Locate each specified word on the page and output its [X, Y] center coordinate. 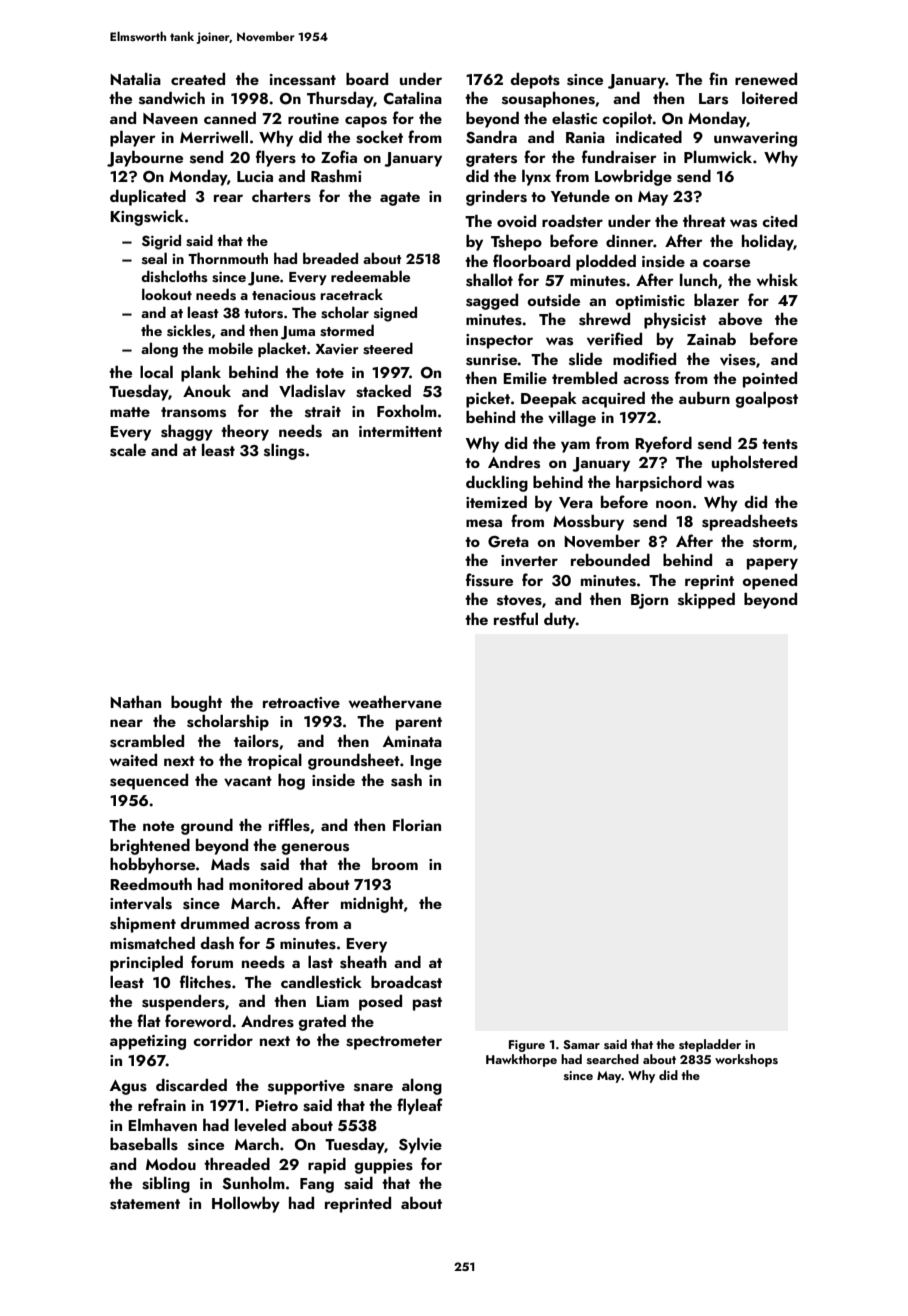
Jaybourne [145, 159]
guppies [383, 1166]
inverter [529, 561]
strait [323, 412]
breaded [330, 258]
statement [145, 1204]
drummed [214, 923]
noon [673, 504]
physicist [675, 321]
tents [780, 444]
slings [284, 452]
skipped [706, 601]
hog [291, 782]
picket [488, 400]
